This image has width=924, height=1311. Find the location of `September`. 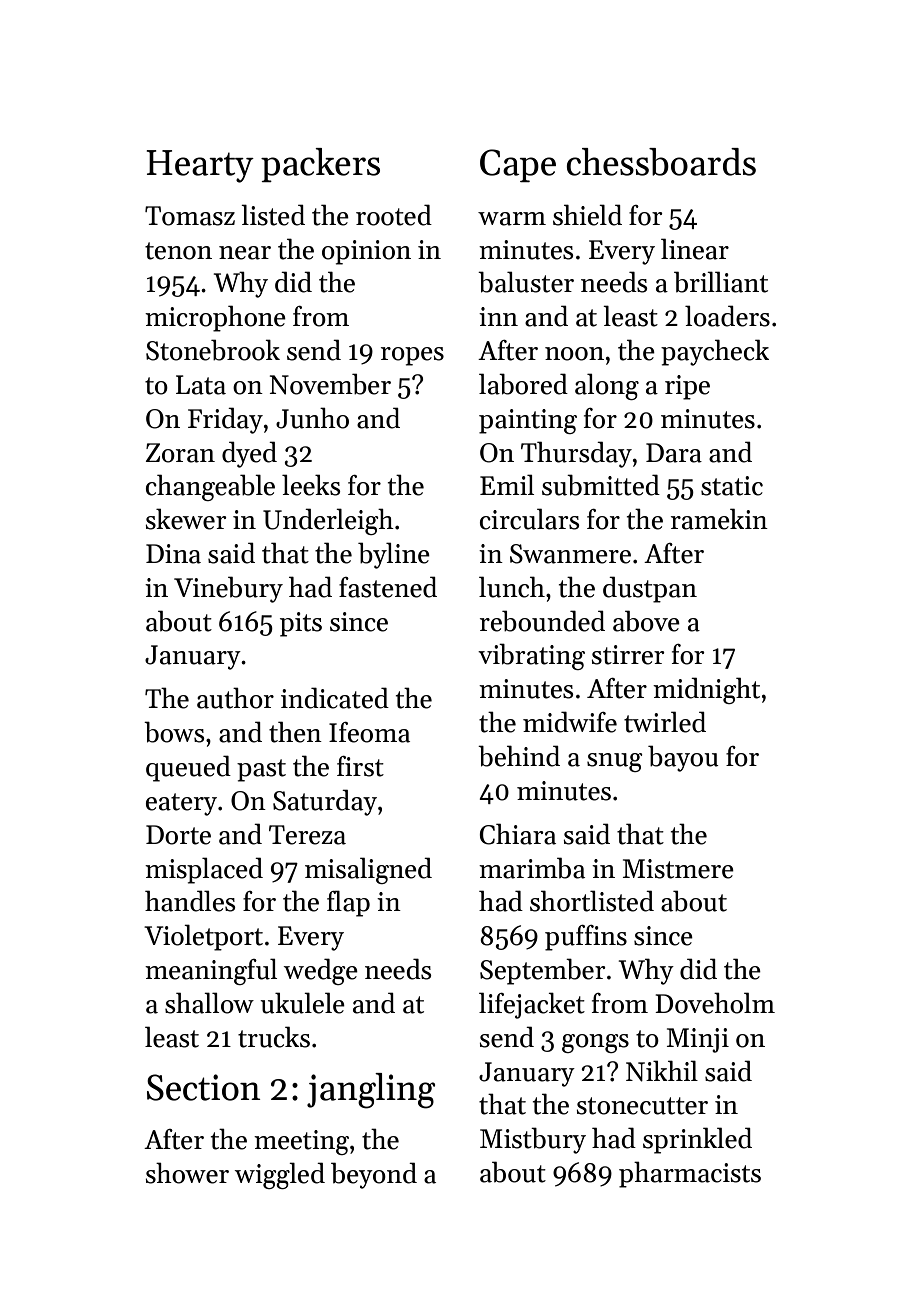

September is located at coordinates (543, 971).
